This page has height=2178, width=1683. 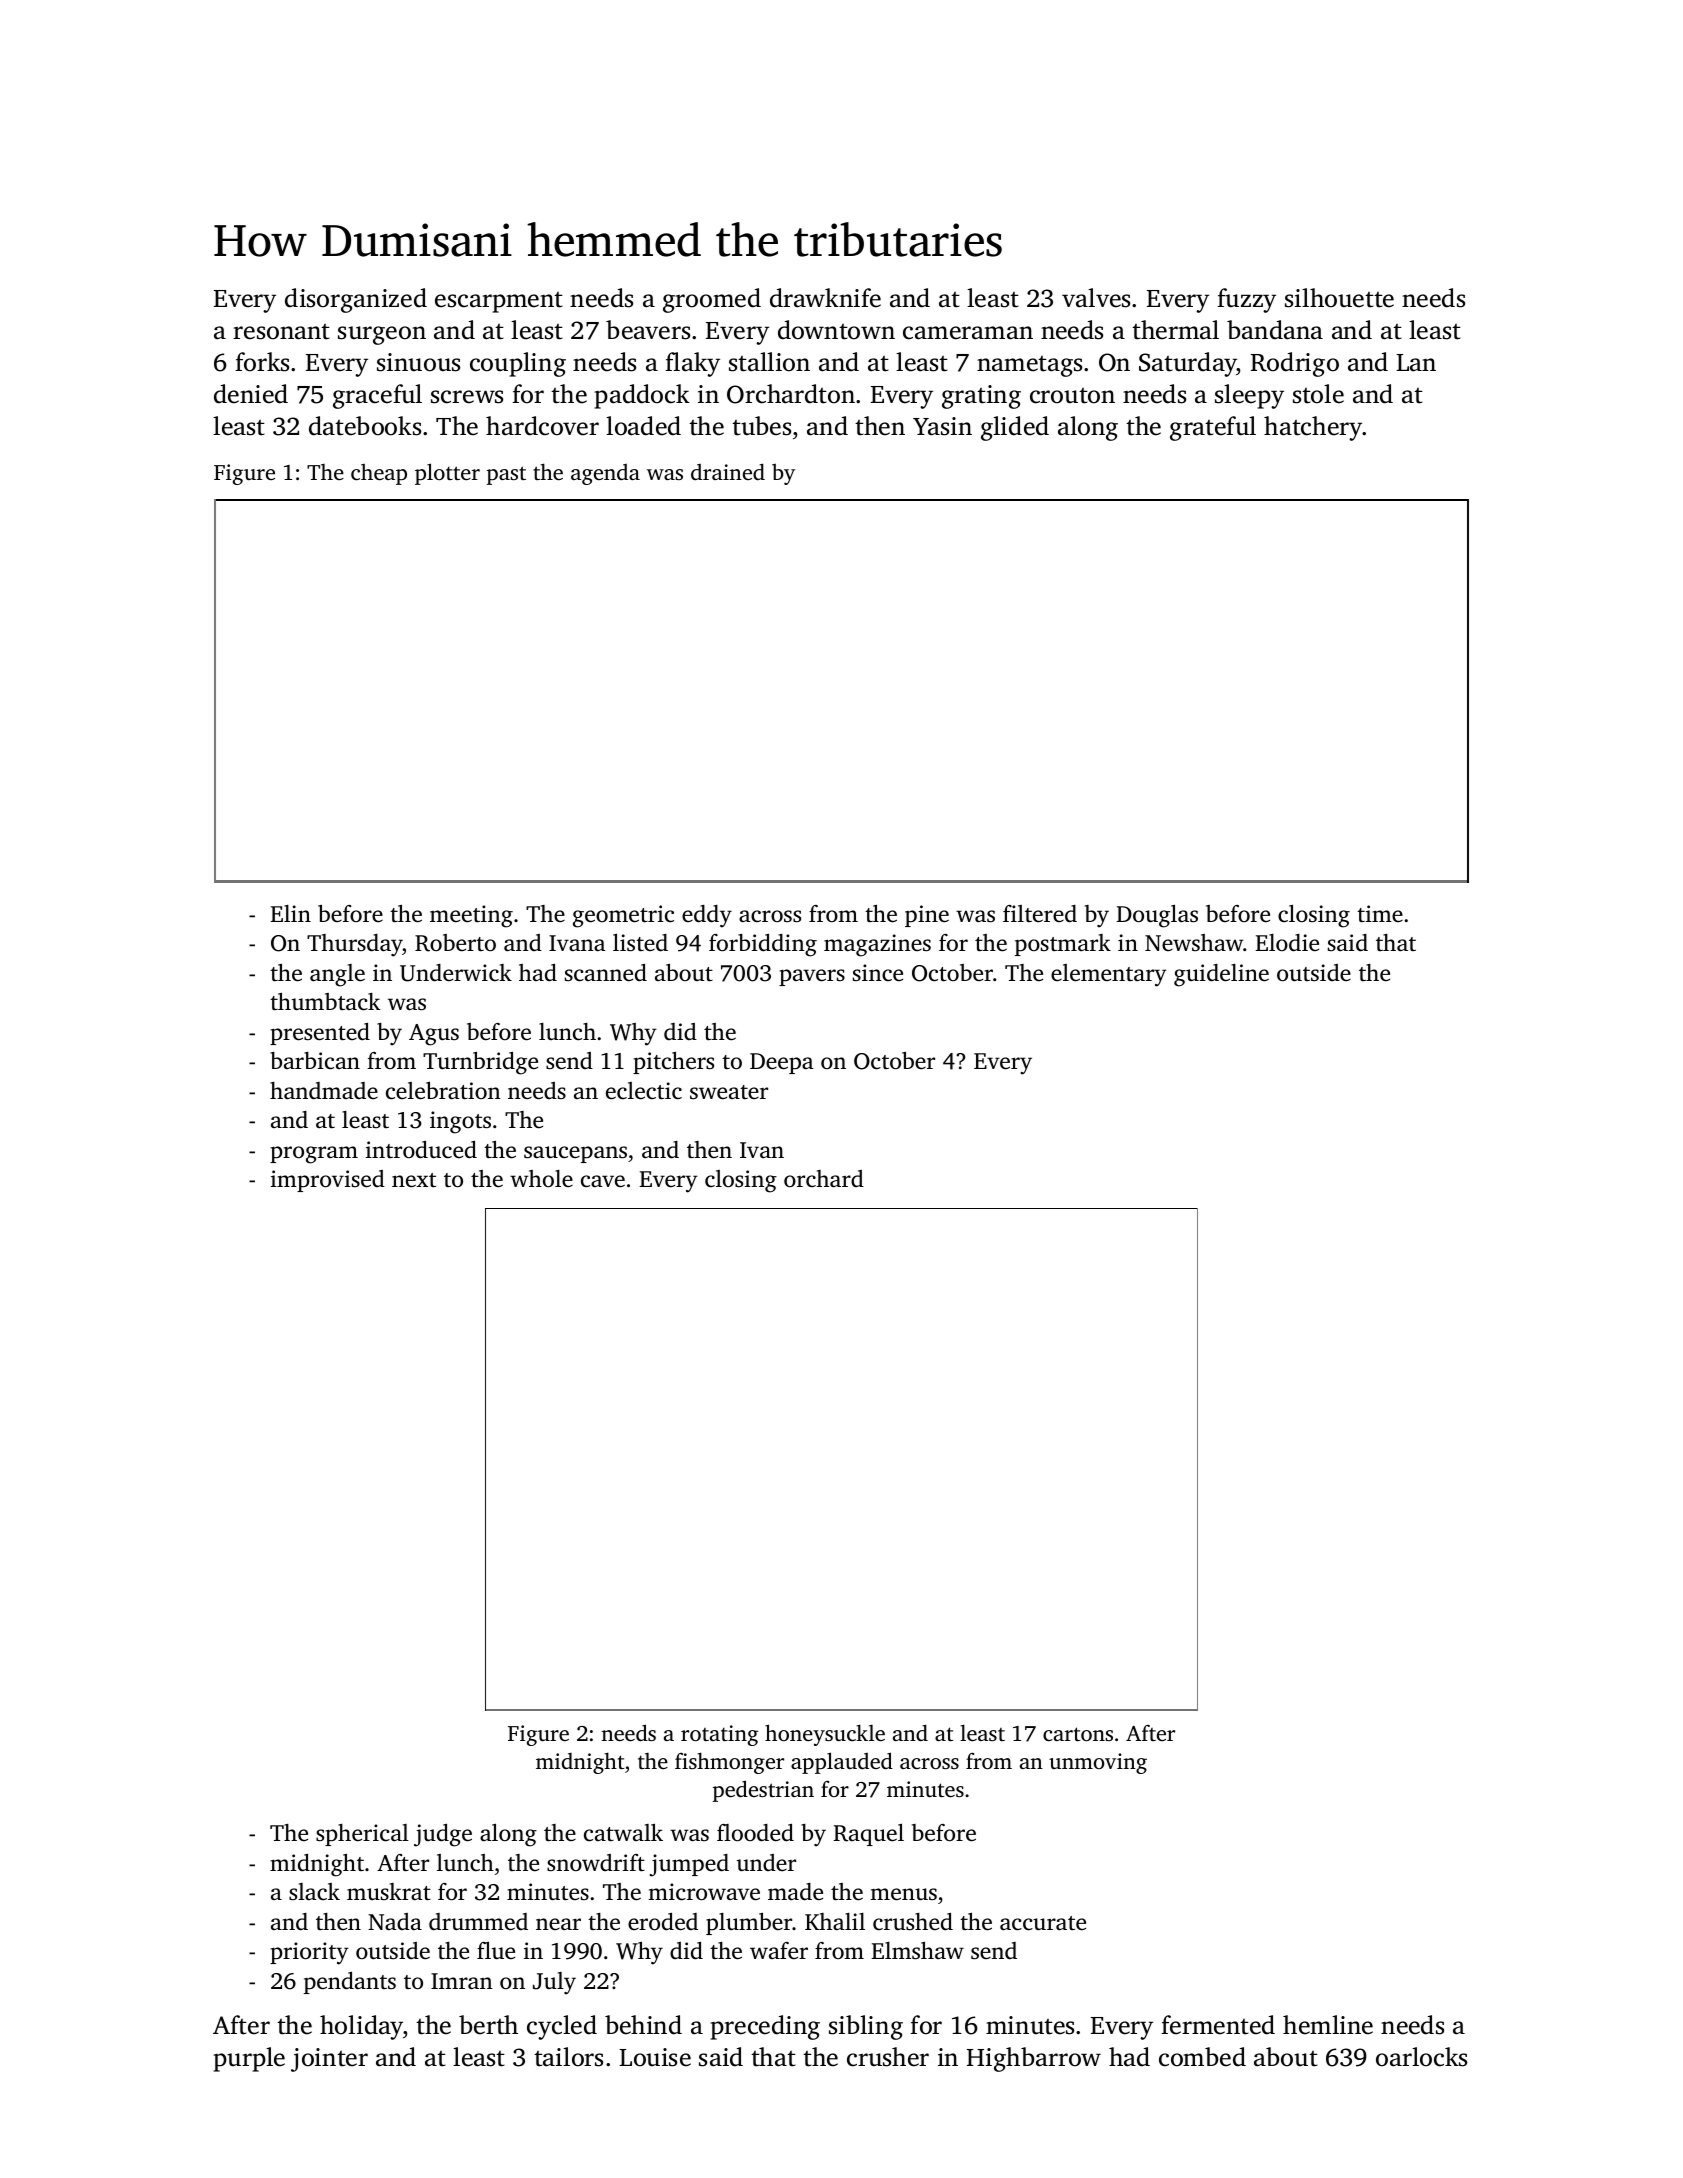 What do you see at coordinates (249, 2059) in the page?
I see `purple` at bounding box center [249, 2059].
